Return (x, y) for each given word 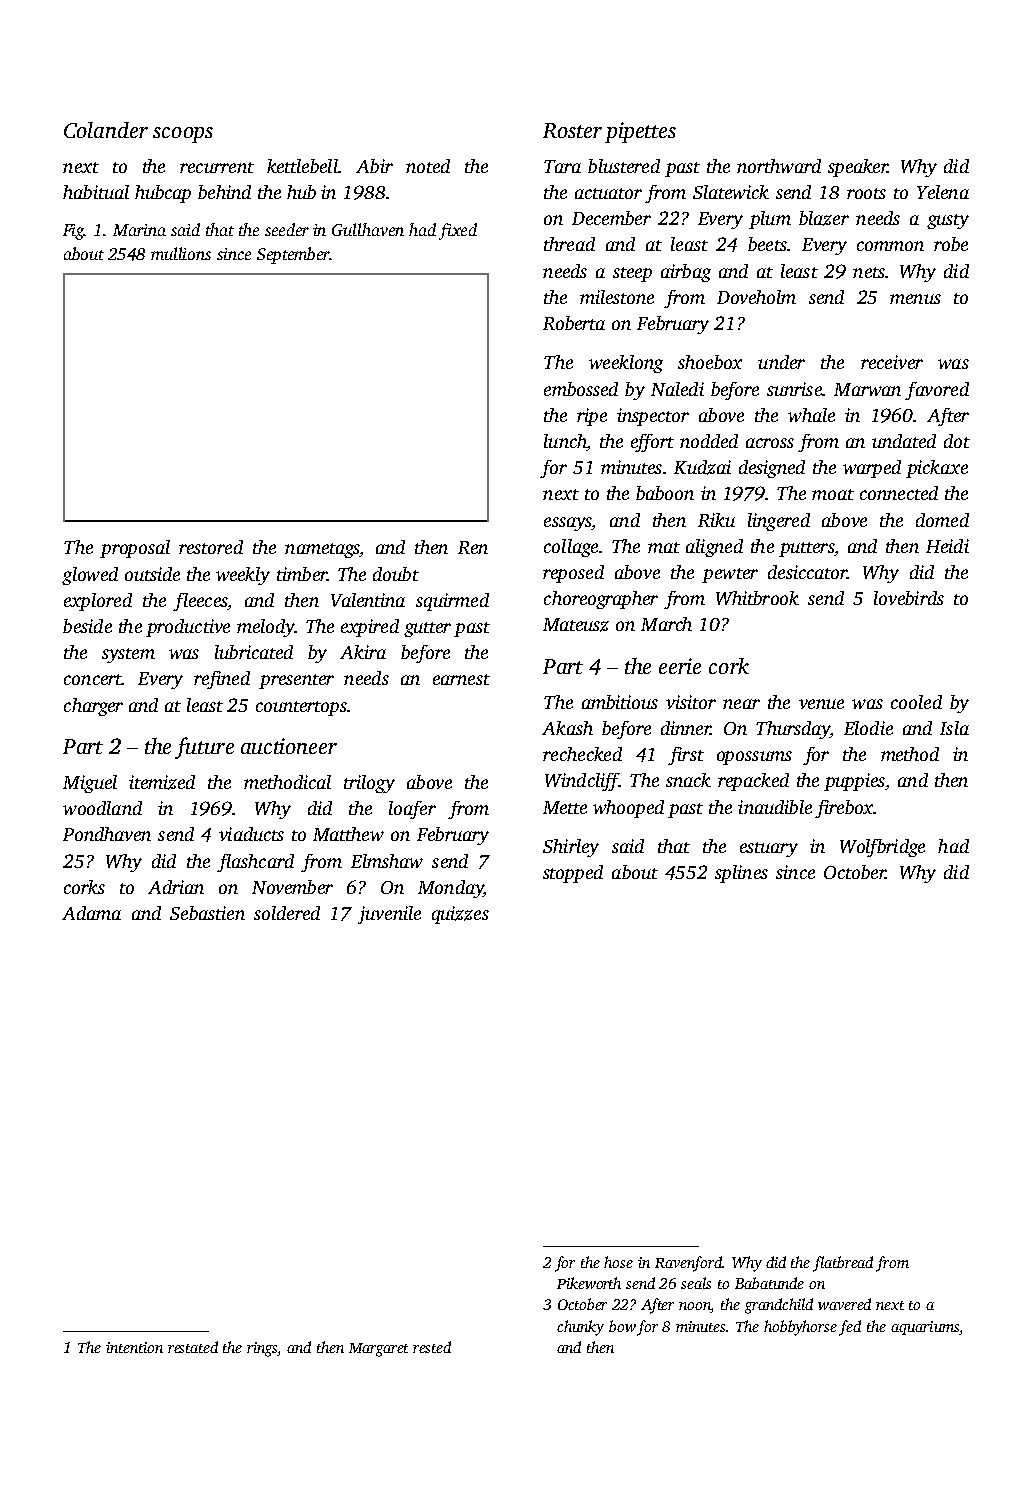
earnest (461, 679)
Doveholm (756, 297)
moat (833, 494)
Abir (374, 166)
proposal (135, 549)
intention (134, 1347)
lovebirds (909, 598)
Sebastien (207, 913)
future (204, 748)
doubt (396, 574)
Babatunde (769, 1283)
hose (618, 1262)
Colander (106, 130)
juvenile (389, 915)
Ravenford (688, 1264)
